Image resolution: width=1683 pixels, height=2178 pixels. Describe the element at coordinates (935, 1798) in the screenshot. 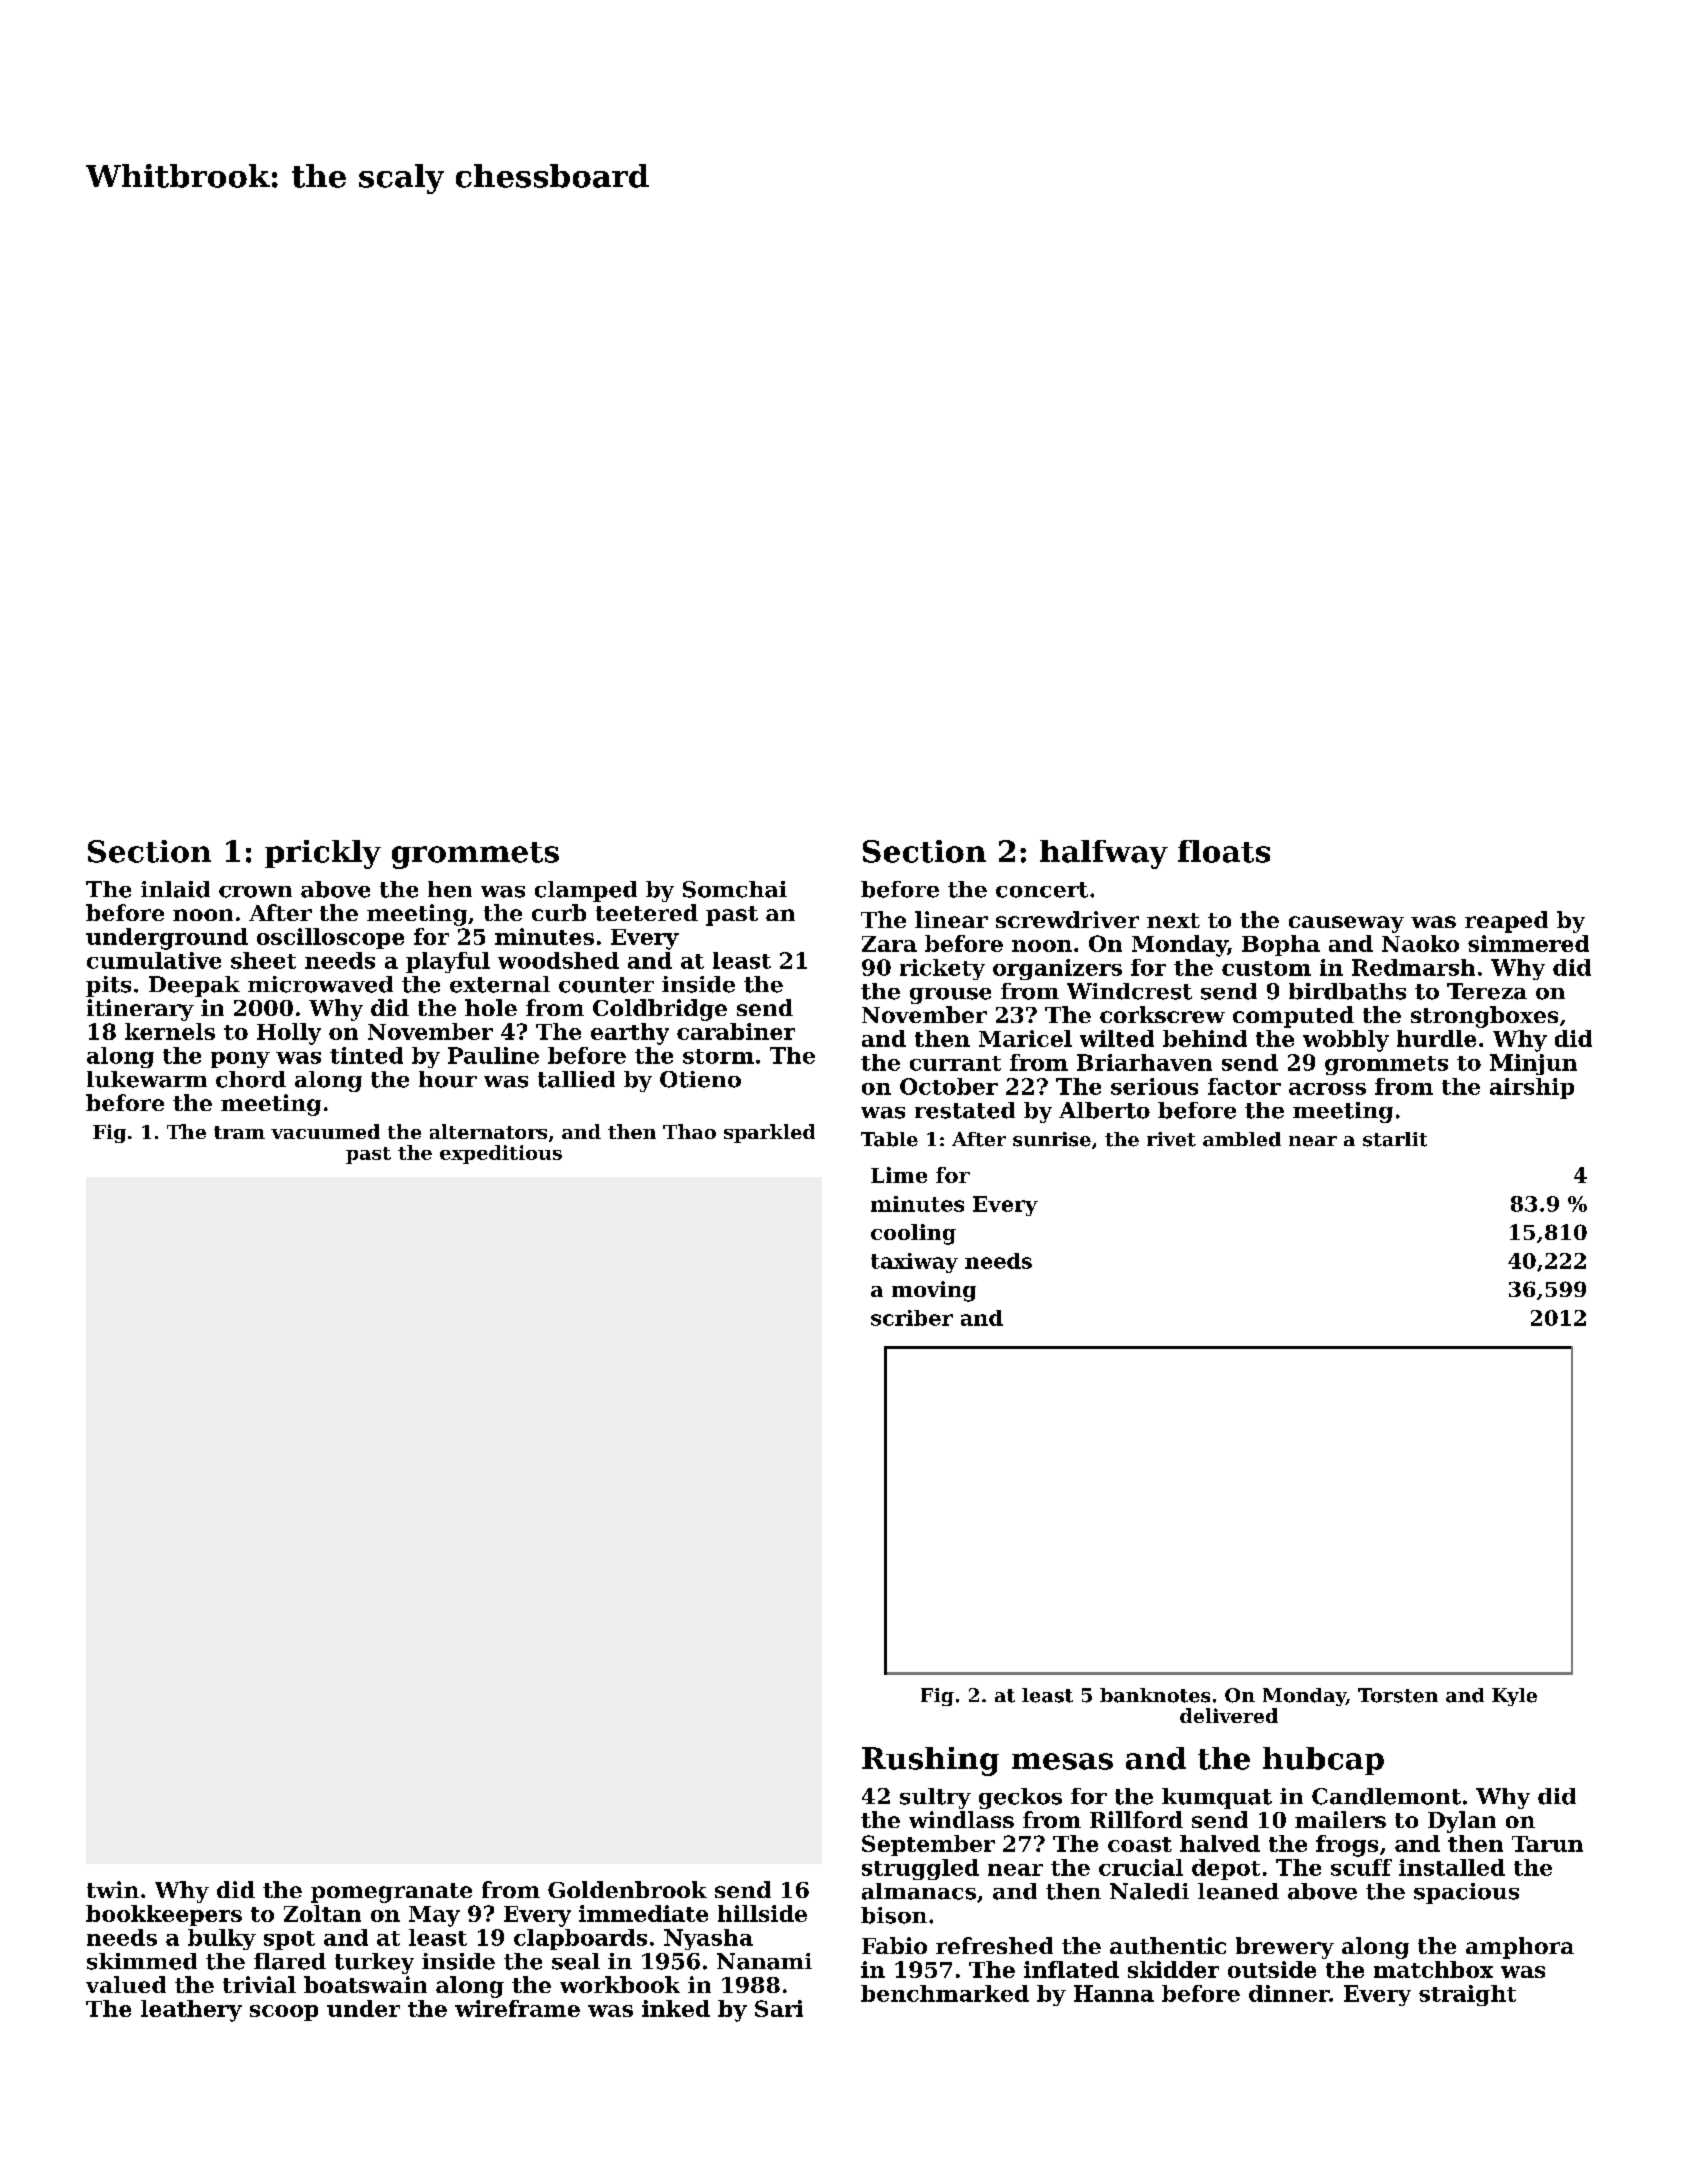

I see `sultry` at that location.
